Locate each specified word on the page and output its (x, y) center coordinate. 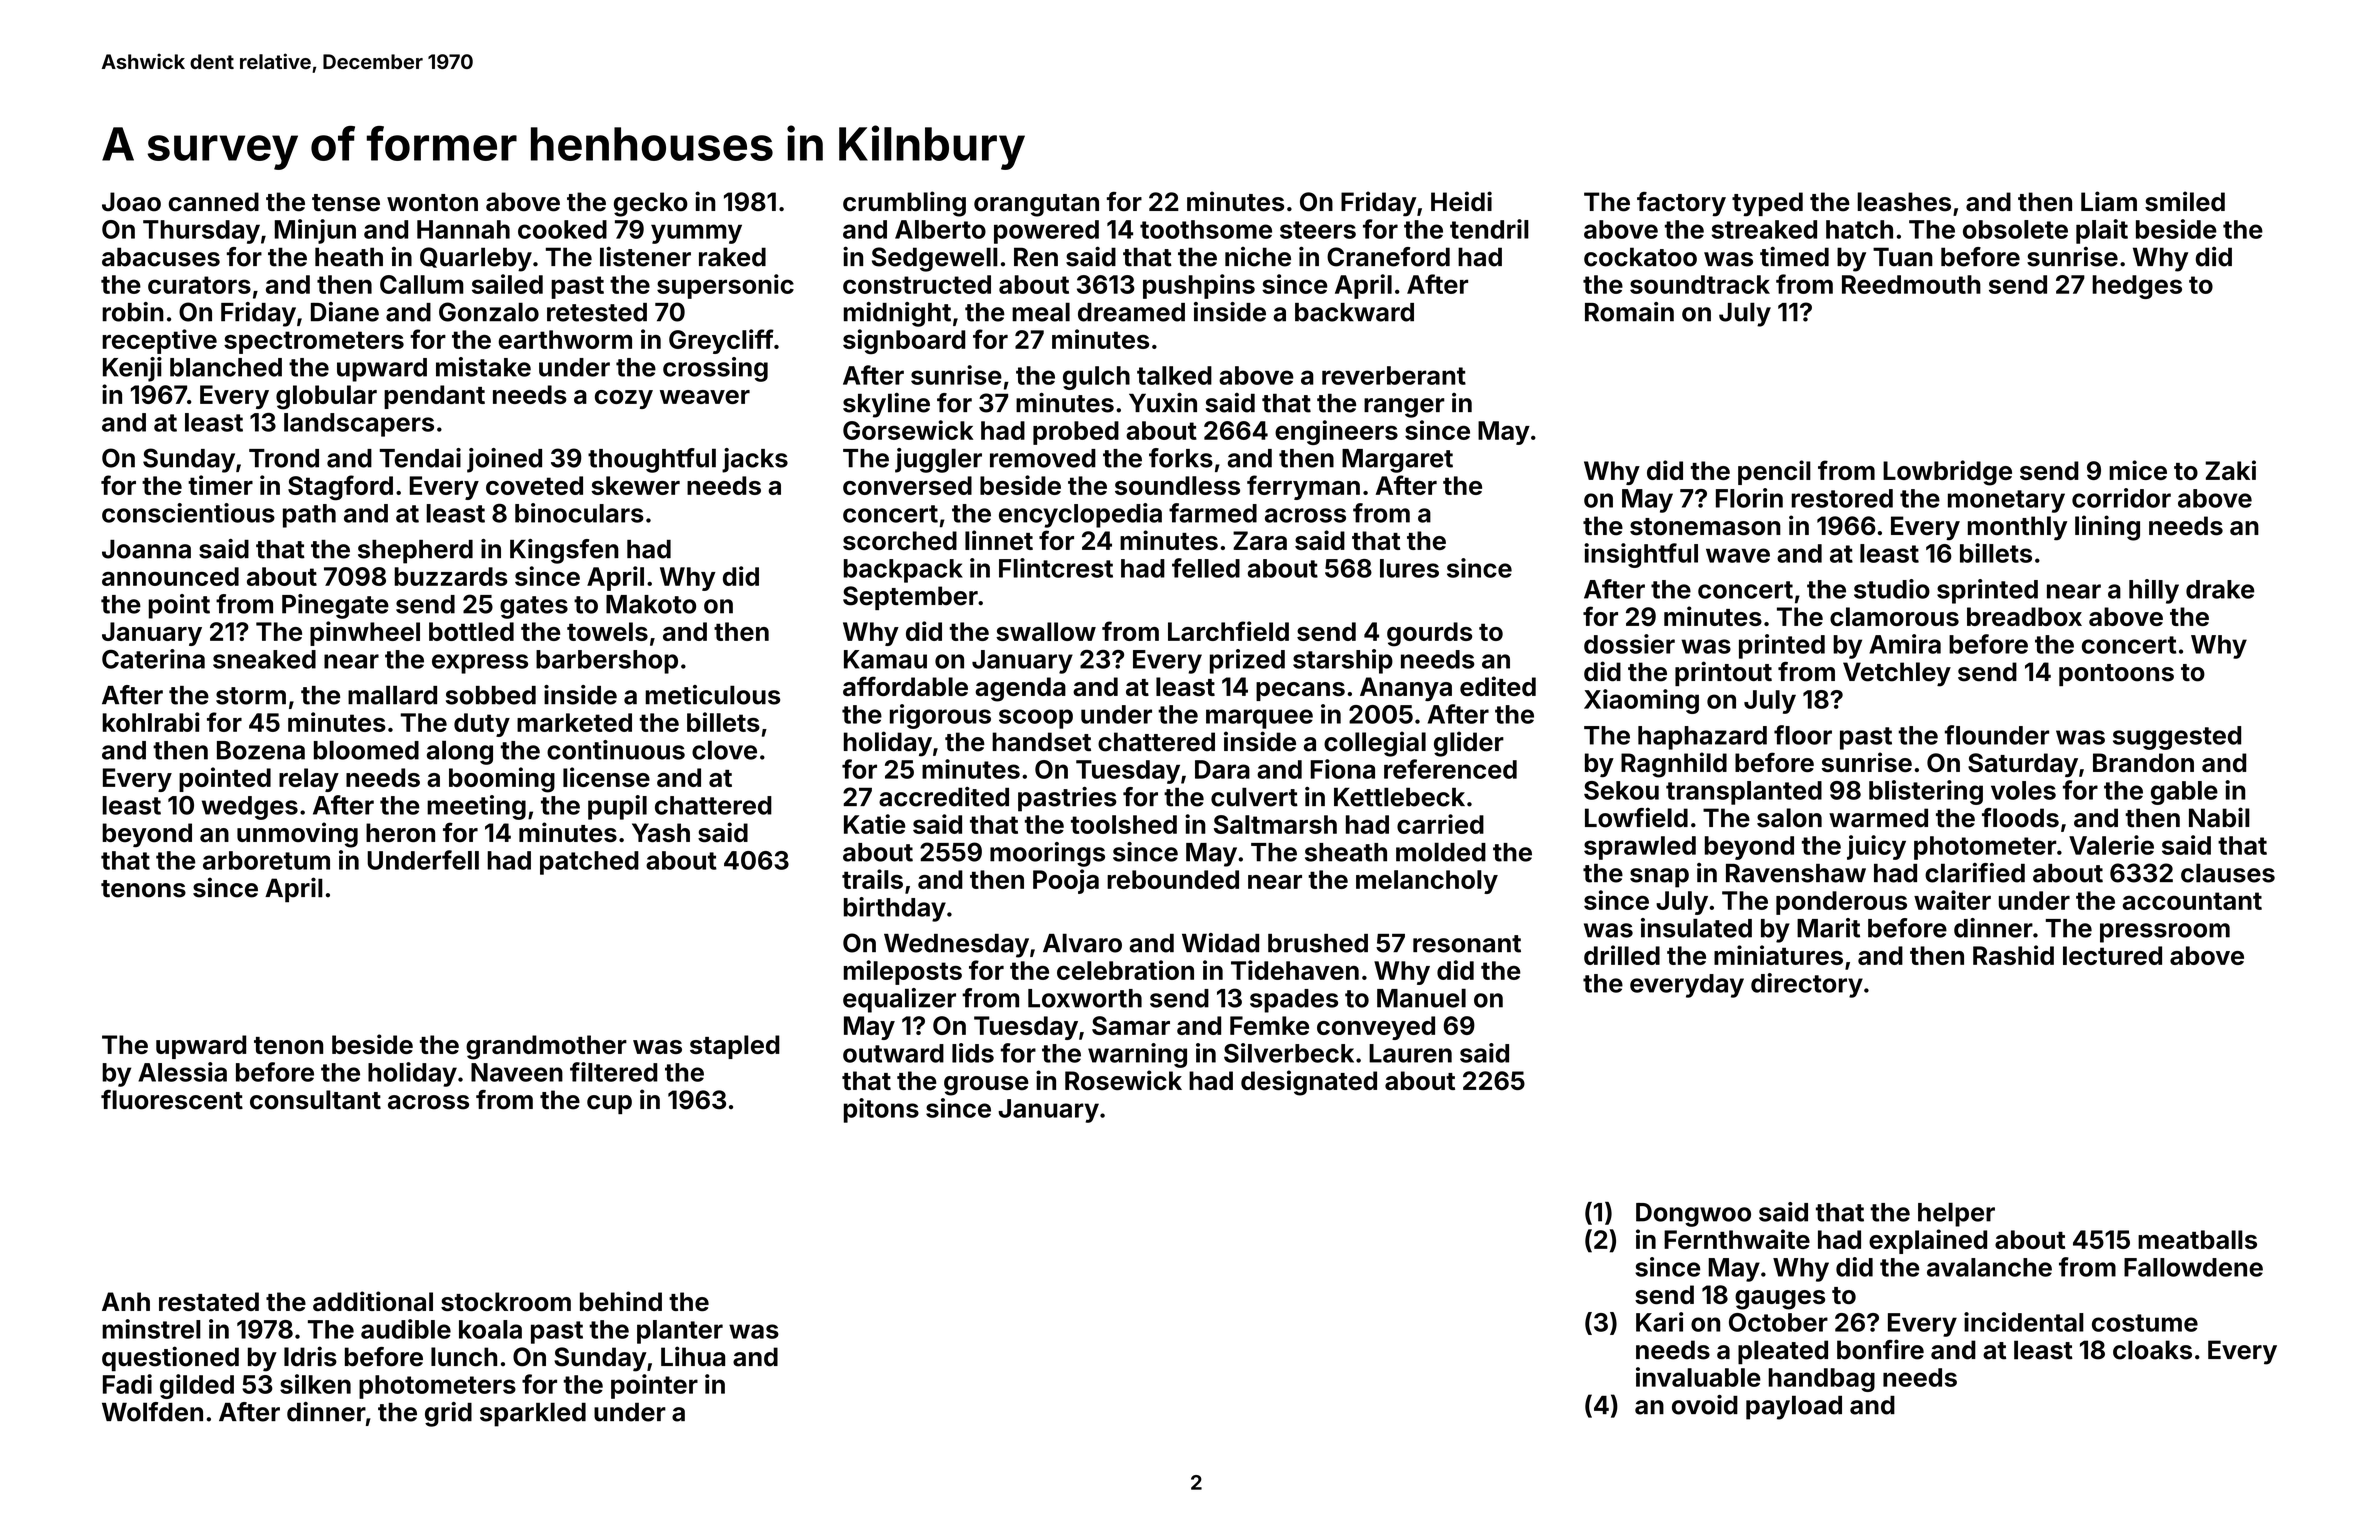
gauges (1780, 1300)
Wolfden (152, 1412)
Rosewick (1123, 1080)
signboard (904, 341)
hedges (2137, 287)
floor (1803, 735)
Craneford (1388, 257)
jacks (755, 460)
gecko (651, 204)
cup (609, 1104)
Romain (1629, 312)
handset (1041, 742)
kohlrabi (151, 722)
